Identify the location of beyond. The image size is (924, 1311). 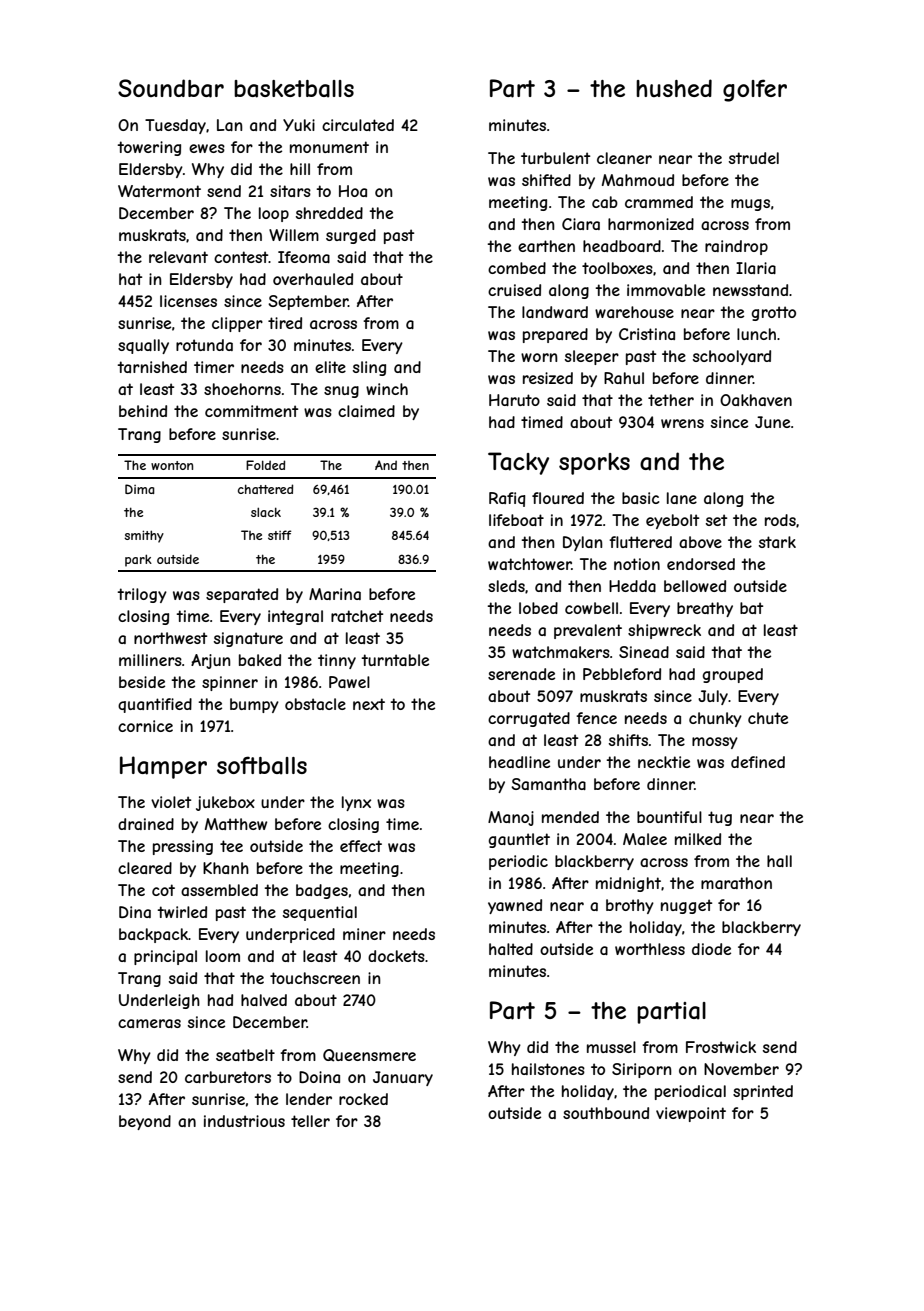
(145, 1122).
